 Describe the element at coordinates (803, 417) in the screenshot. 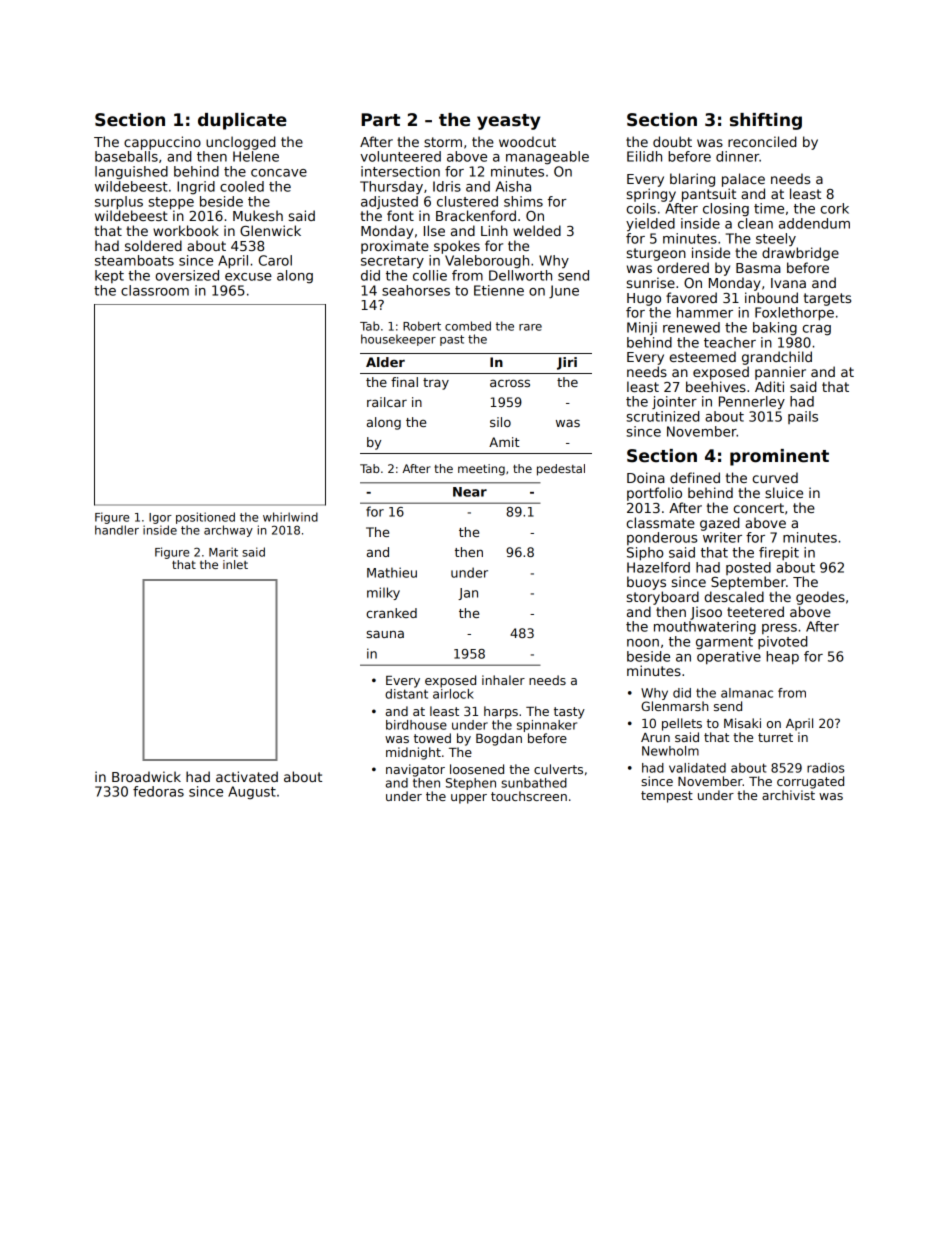

I see `pails` at that location.
